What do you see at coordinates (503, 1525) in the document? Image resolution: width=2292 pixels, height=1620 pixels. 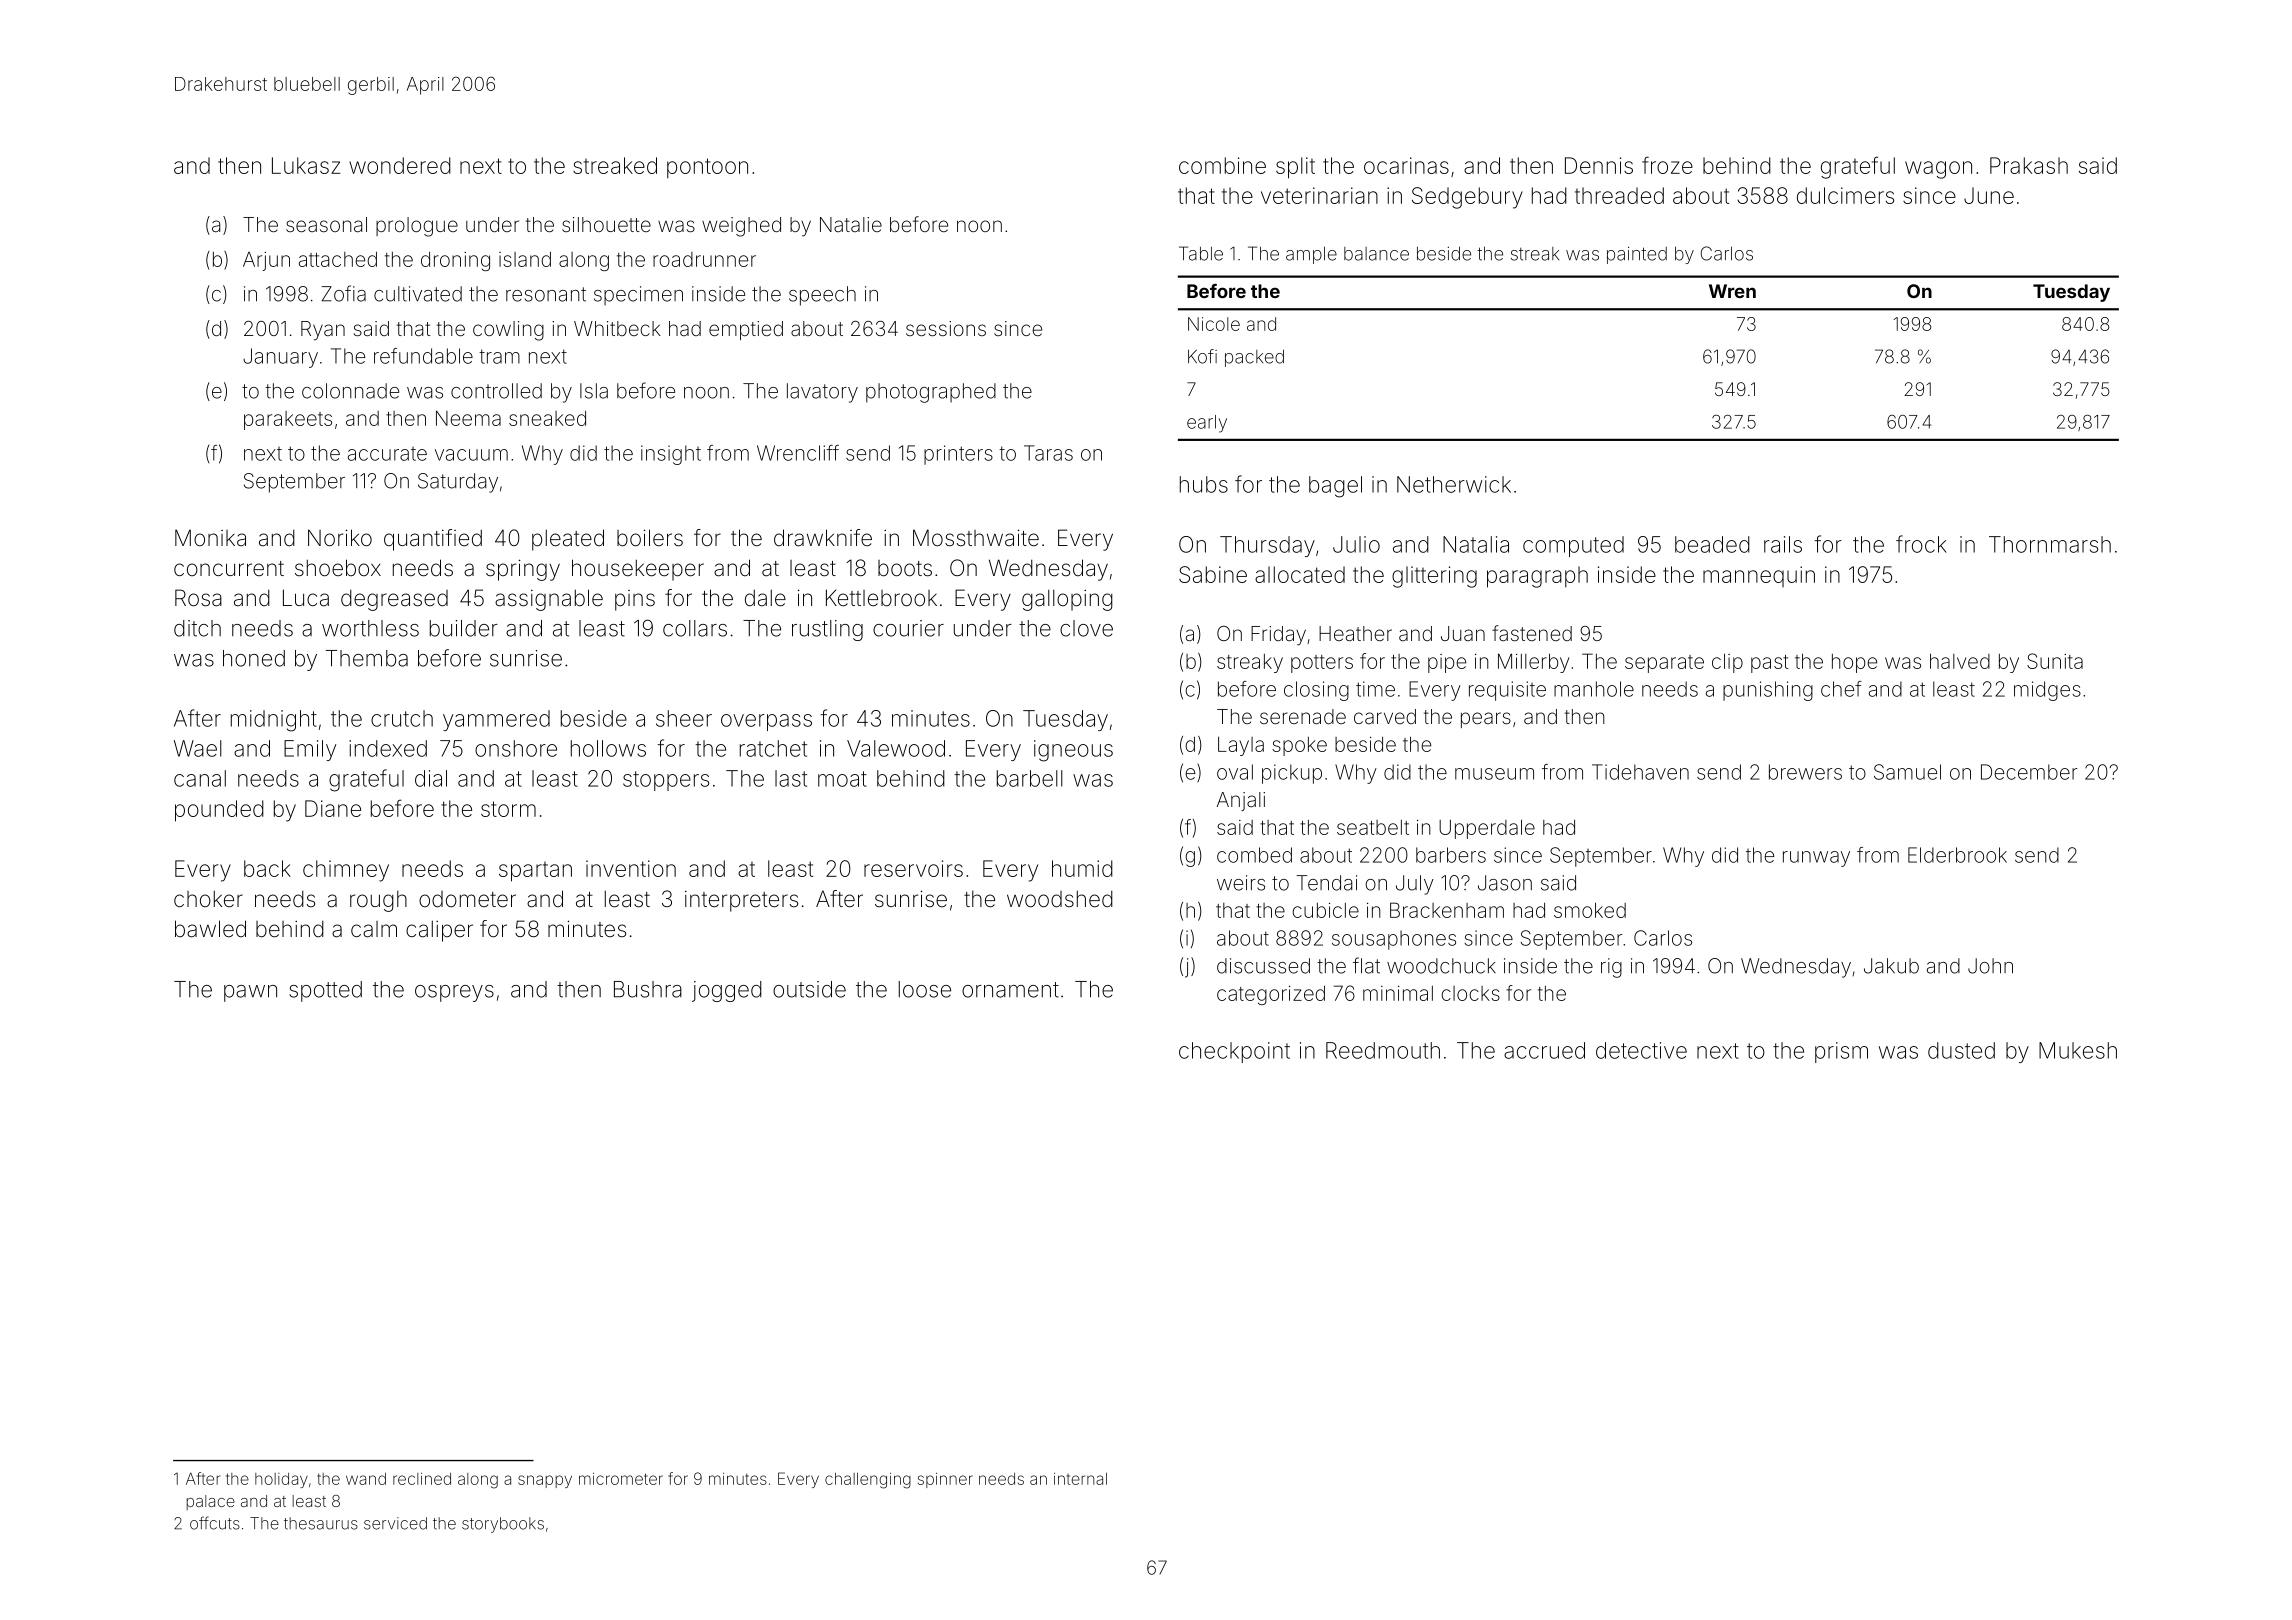 I see `storybooks` at bounding box center [503, 1525].
